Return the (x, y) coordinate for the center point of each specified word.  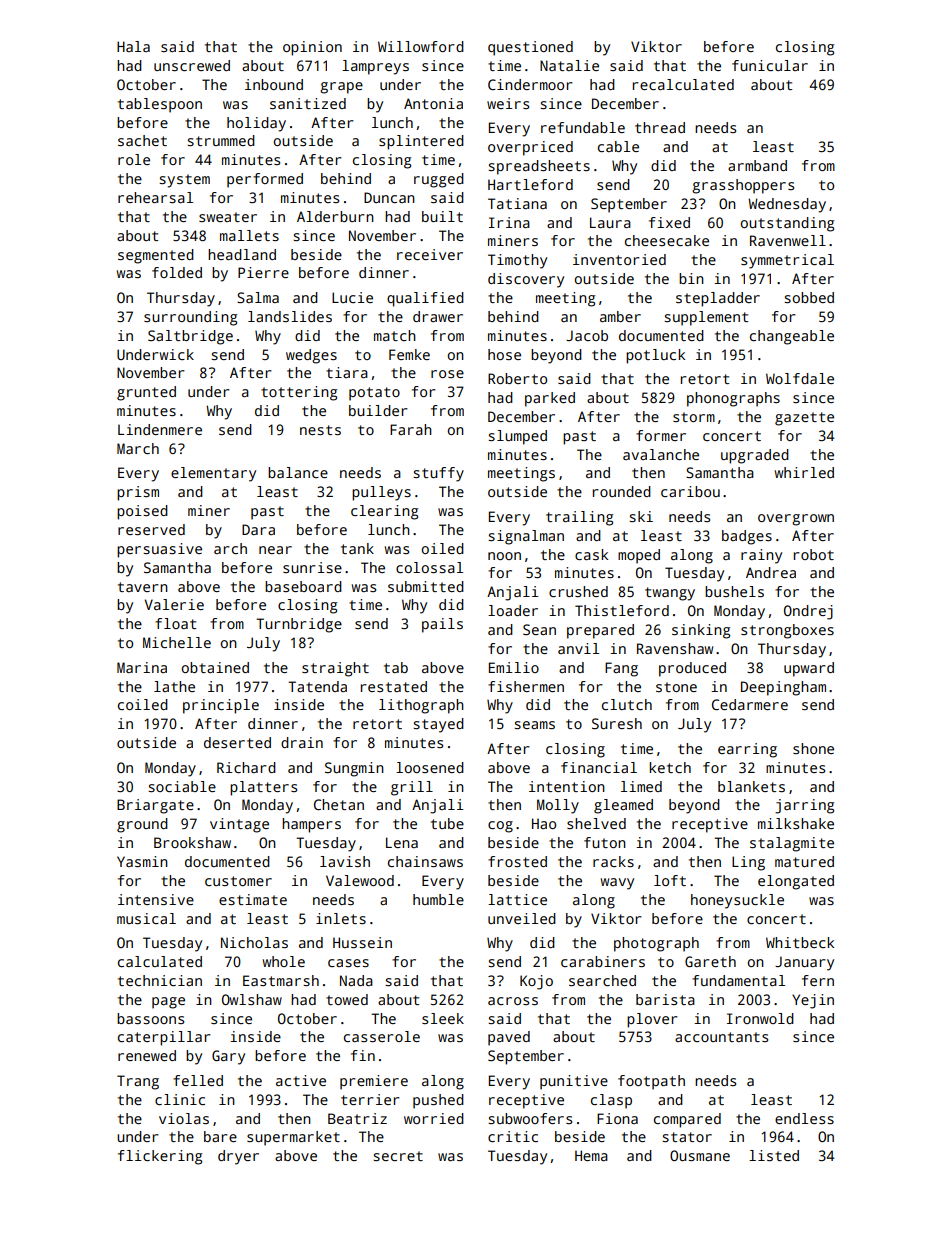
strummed (221, 140)
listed (774, 1155)
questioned (530, 48)
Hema (591, 1155)
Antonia (433, 103)
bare (220, 1136)
